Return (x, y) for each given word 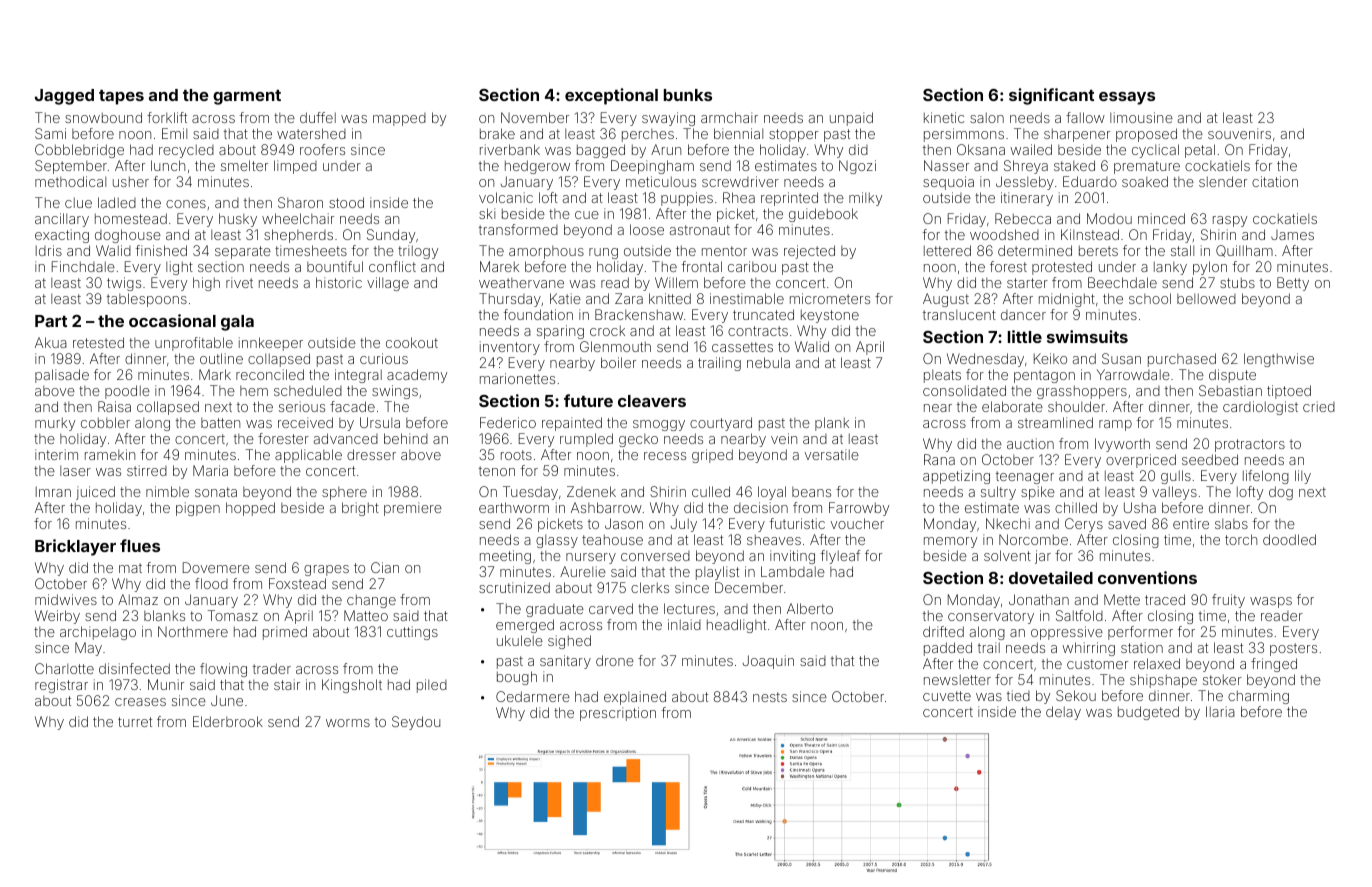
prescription (618, 714)
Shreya (1026, 167)
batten (220, 423)
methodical (70, 181)
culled (711, 491)
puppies (687, 199)
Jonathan (1039, 599)
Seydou (416, 723)
